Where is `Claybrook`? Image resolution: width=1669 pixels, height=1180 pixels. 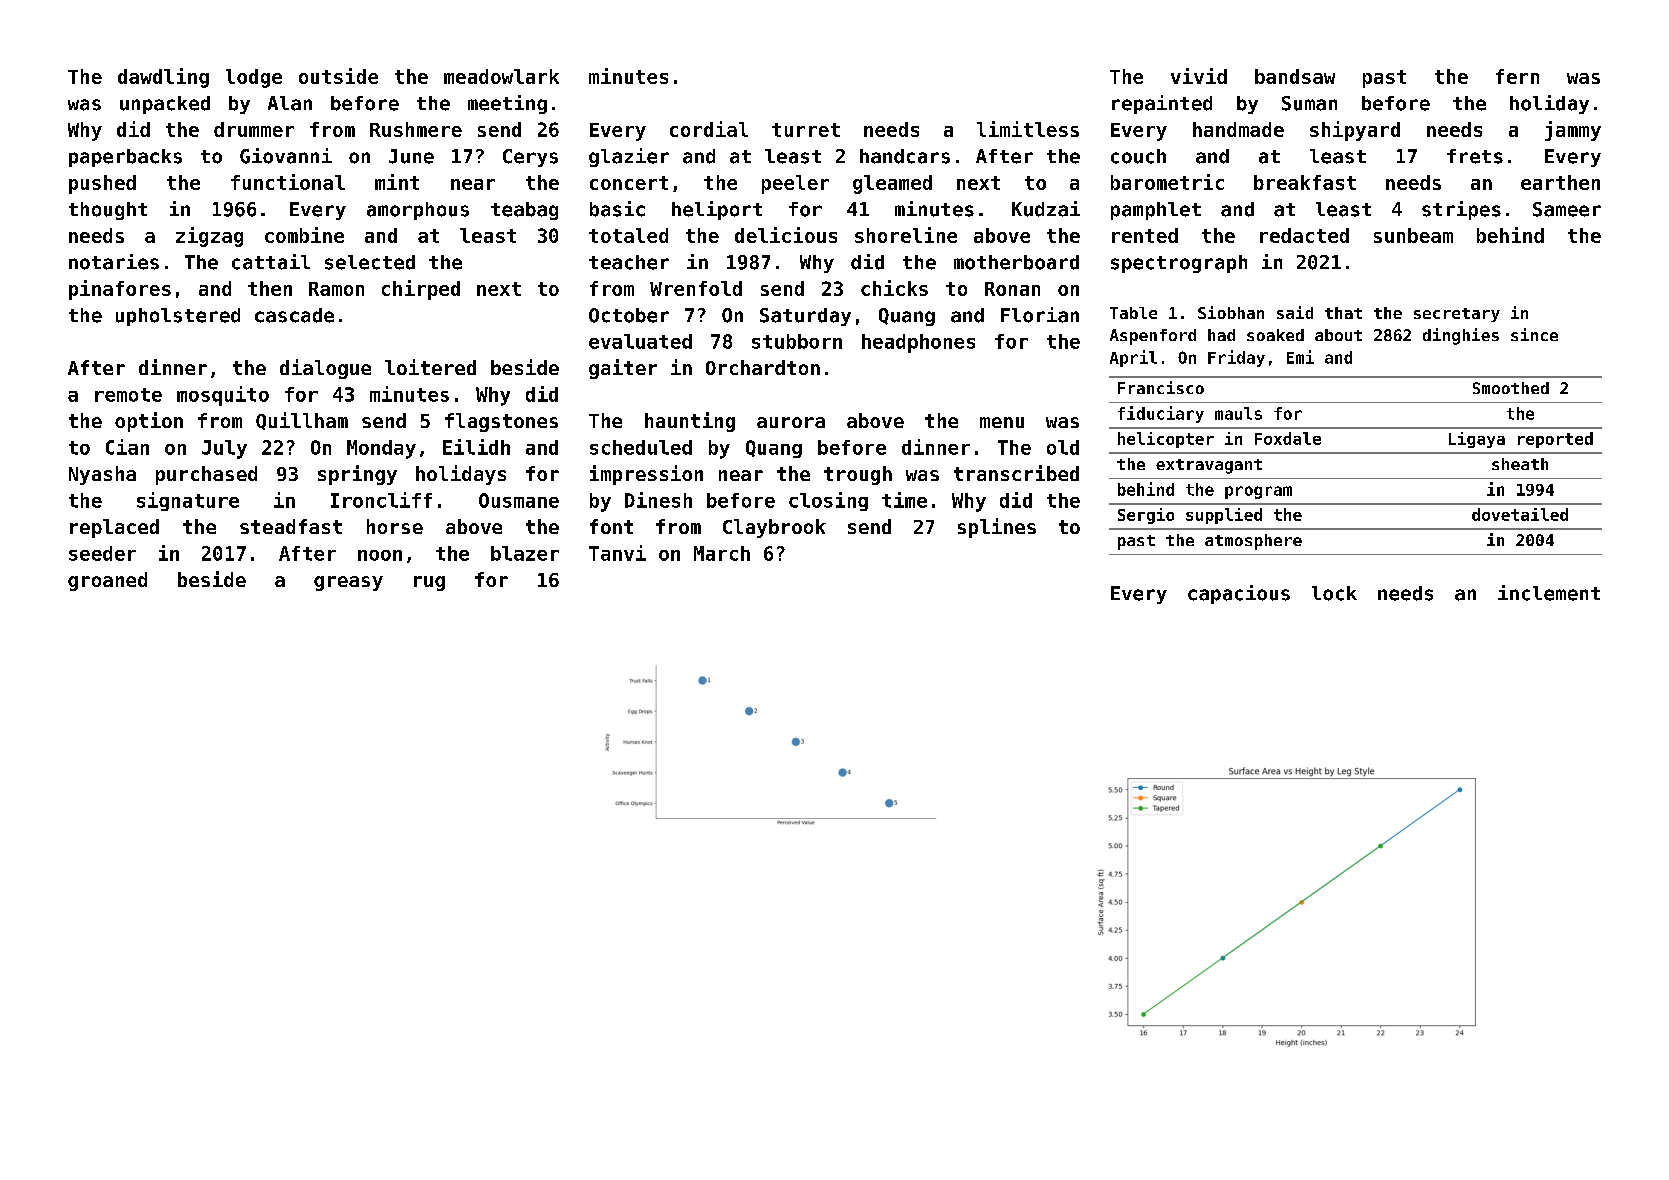
Claybrook is located at coordinates (774, 528).
